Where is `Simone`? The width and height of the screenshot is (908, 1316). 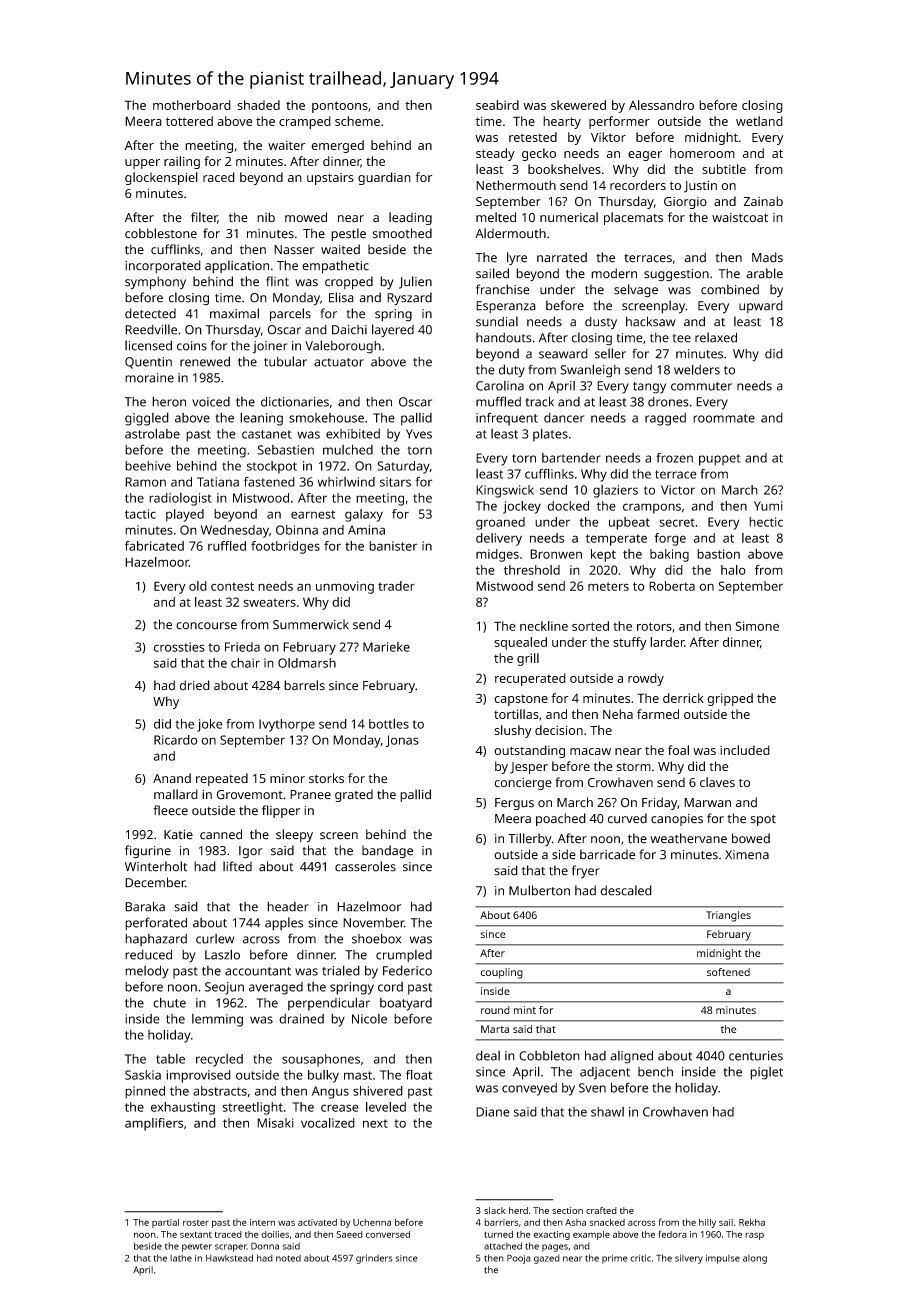
Simone is located at coordinates (757, 626).
